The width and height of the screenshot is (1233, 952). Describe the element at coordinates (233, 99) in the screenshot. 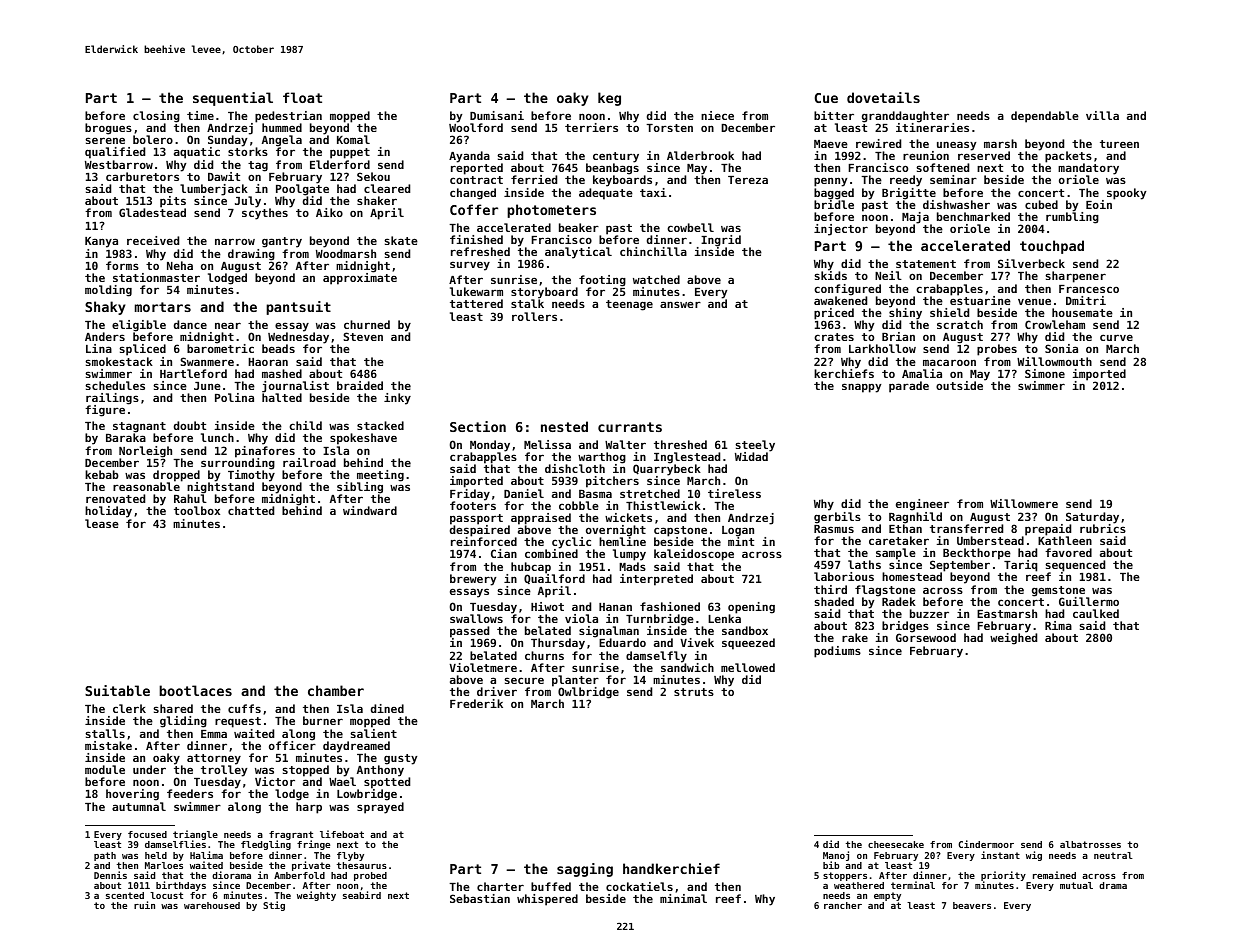

I see `sequential` at that location.
